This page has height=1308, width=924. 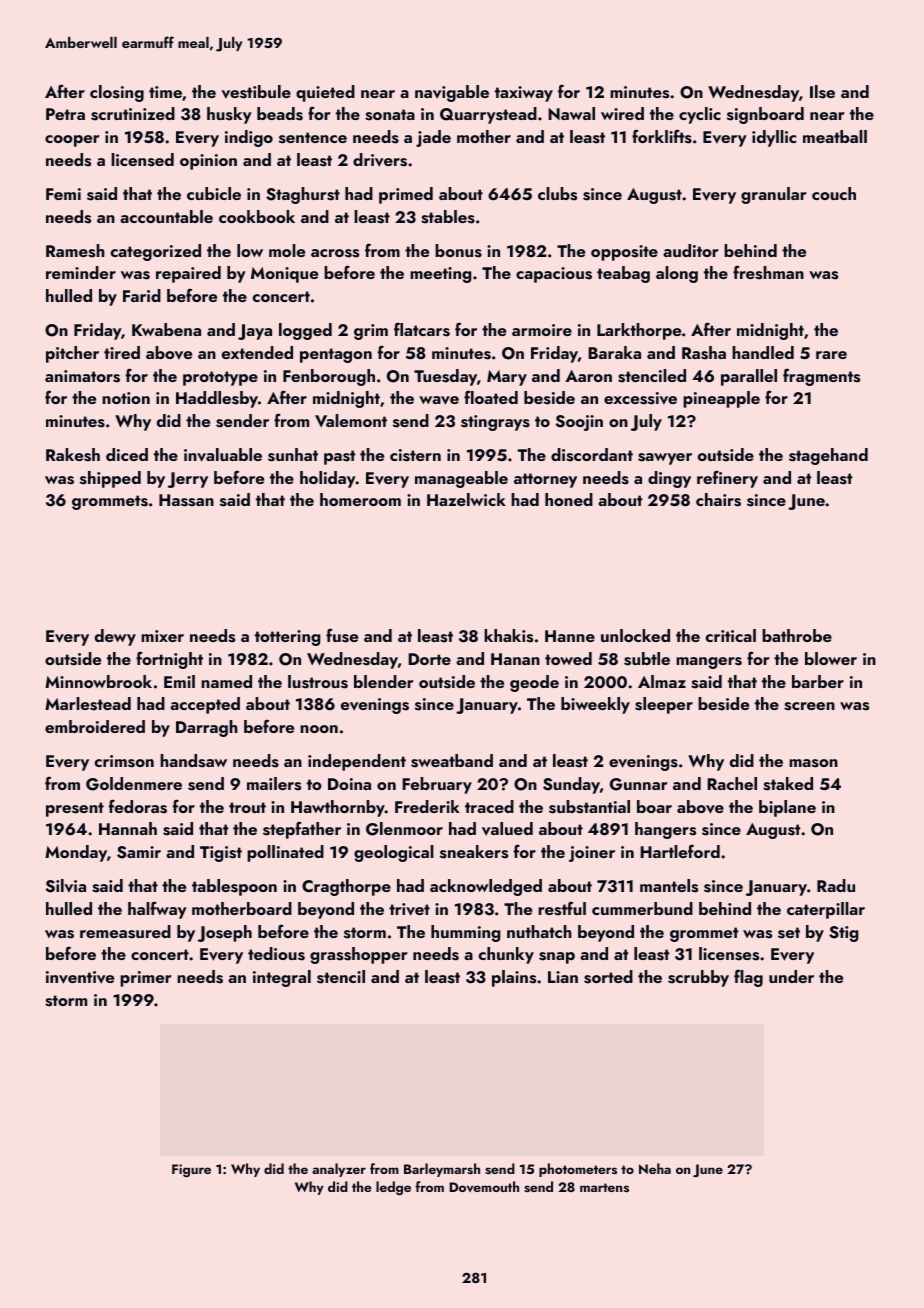 I want to click on taxiway, so click(x=524, y=94).
